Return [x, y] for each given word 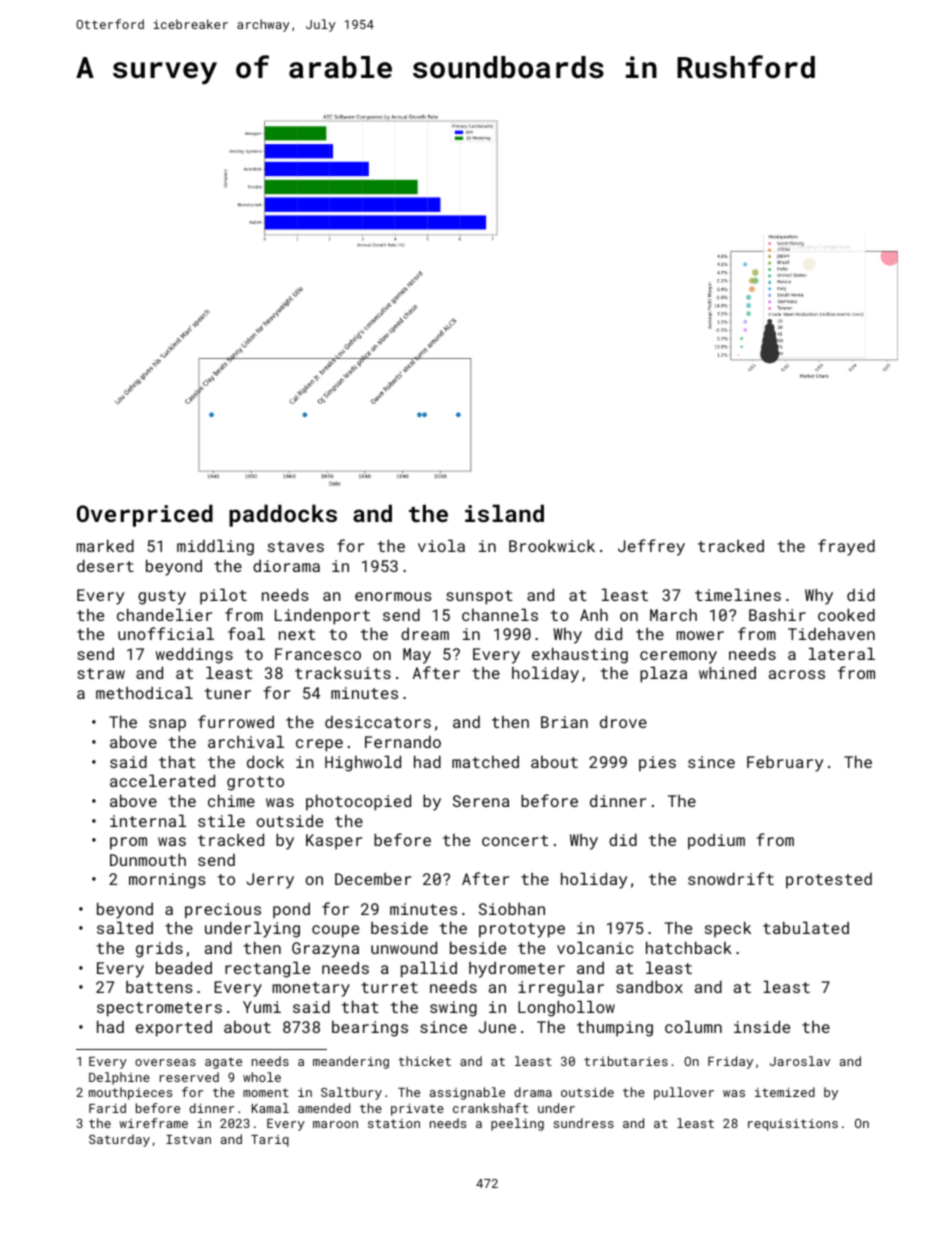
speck [728, 929]
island [504, 513]
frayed [846, 547]
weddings [194, 655]
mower [700, 635]
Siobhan [512, 908]
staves [296, 546]
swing [453, 1009]
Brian [564, 722]
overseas [165, 1062]
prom [128, 843]
